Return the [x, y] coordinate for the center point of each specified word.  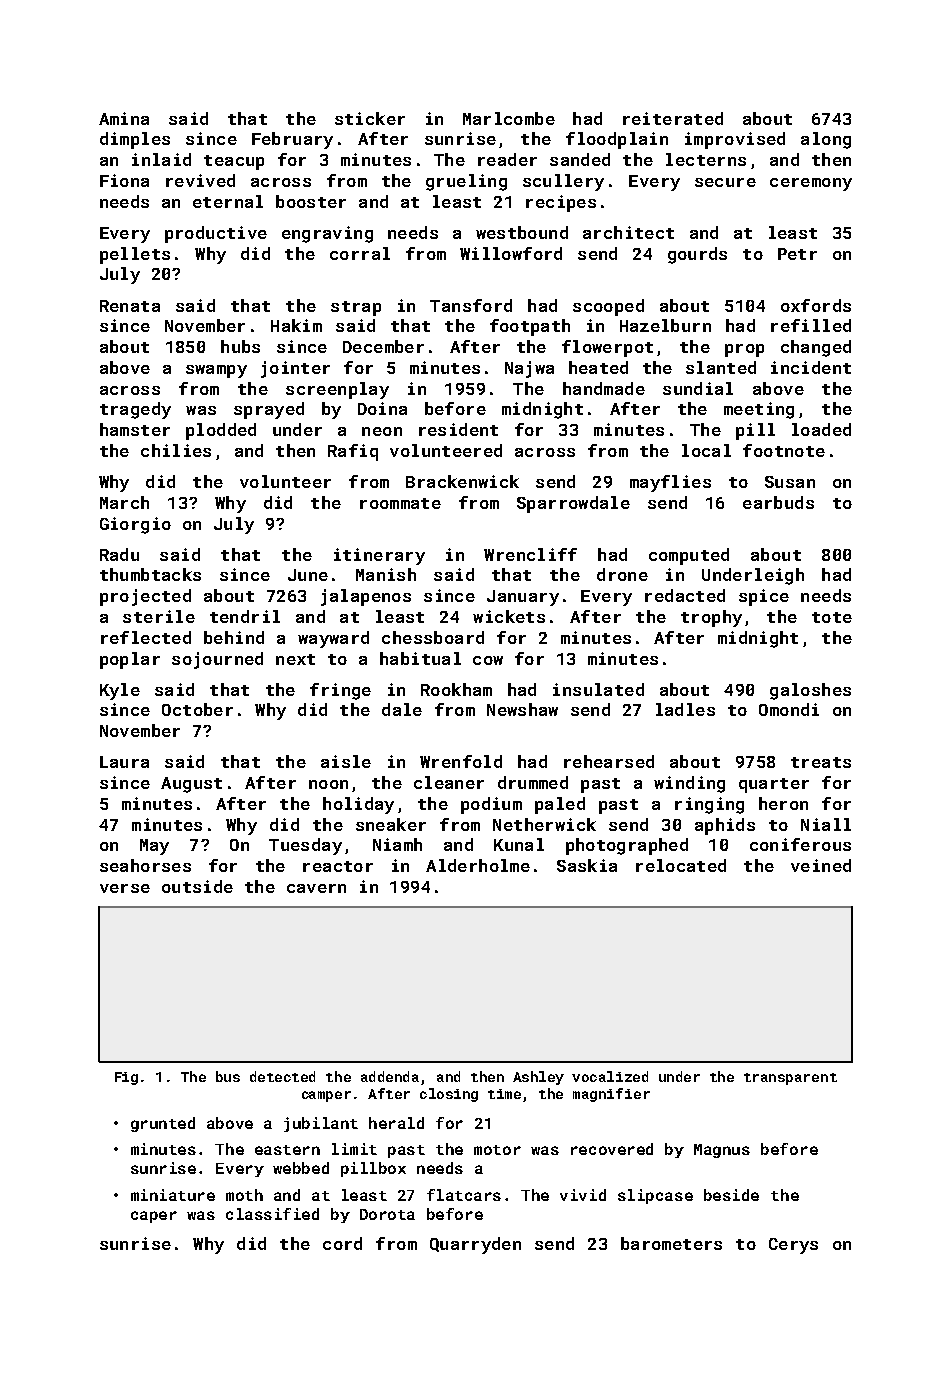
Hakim [296, 325]
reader [507, 159]
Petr [797, 254]
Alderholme [478, 865]
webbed [301, 1168]
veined [821, 865]
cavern [316, 888]
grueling [466, 182]
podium [491, 805]
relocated [681, 865]
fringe [340, 691]
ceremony [811, 184]
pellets [135, 255]
